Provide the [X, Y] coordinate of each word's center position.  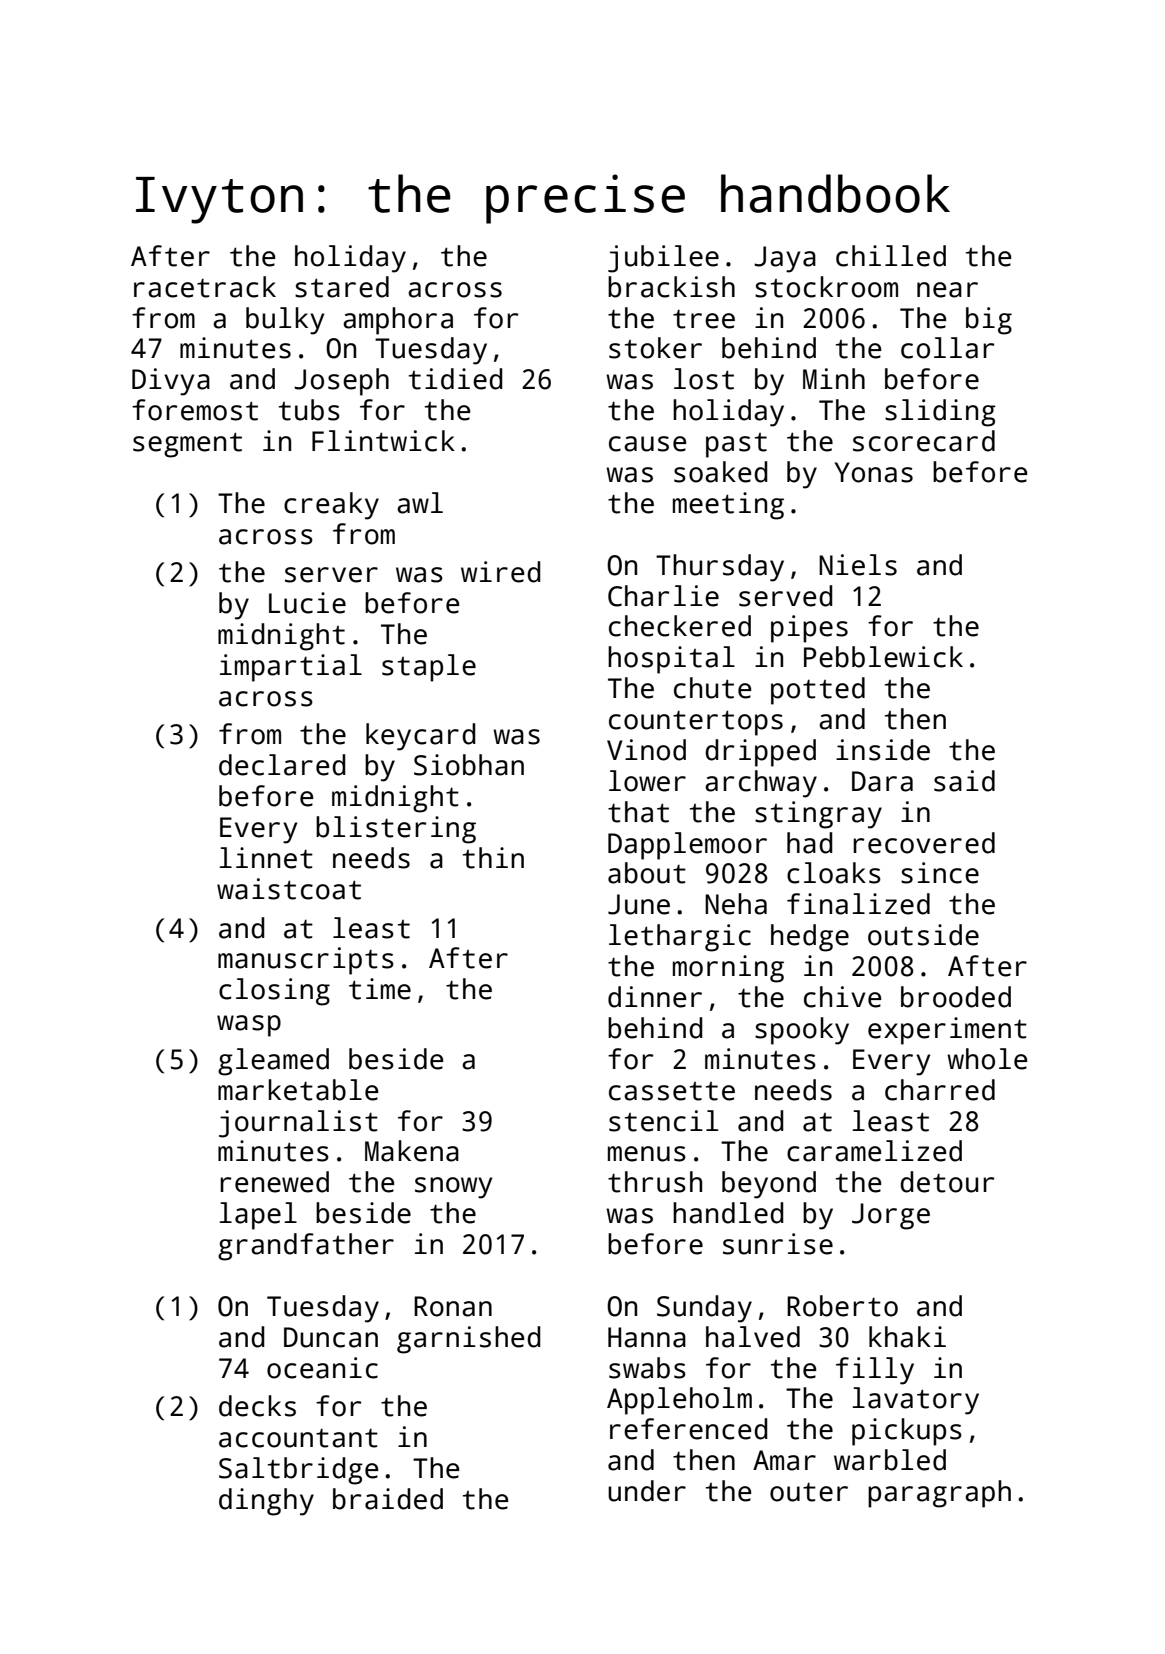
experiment [947, 1031]
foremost [195, 410]
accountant [298, 1438]
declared [282, 765]
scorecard [924, 441]
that [638, 812]
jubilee [663, 259]
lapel [258, 1216]
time [380, 989]
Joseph [341, 382]
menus [647, 1154]
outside [923, 935]
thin [493, 858]
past [736, 445]
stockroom [826, 287]
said [964, 781]
